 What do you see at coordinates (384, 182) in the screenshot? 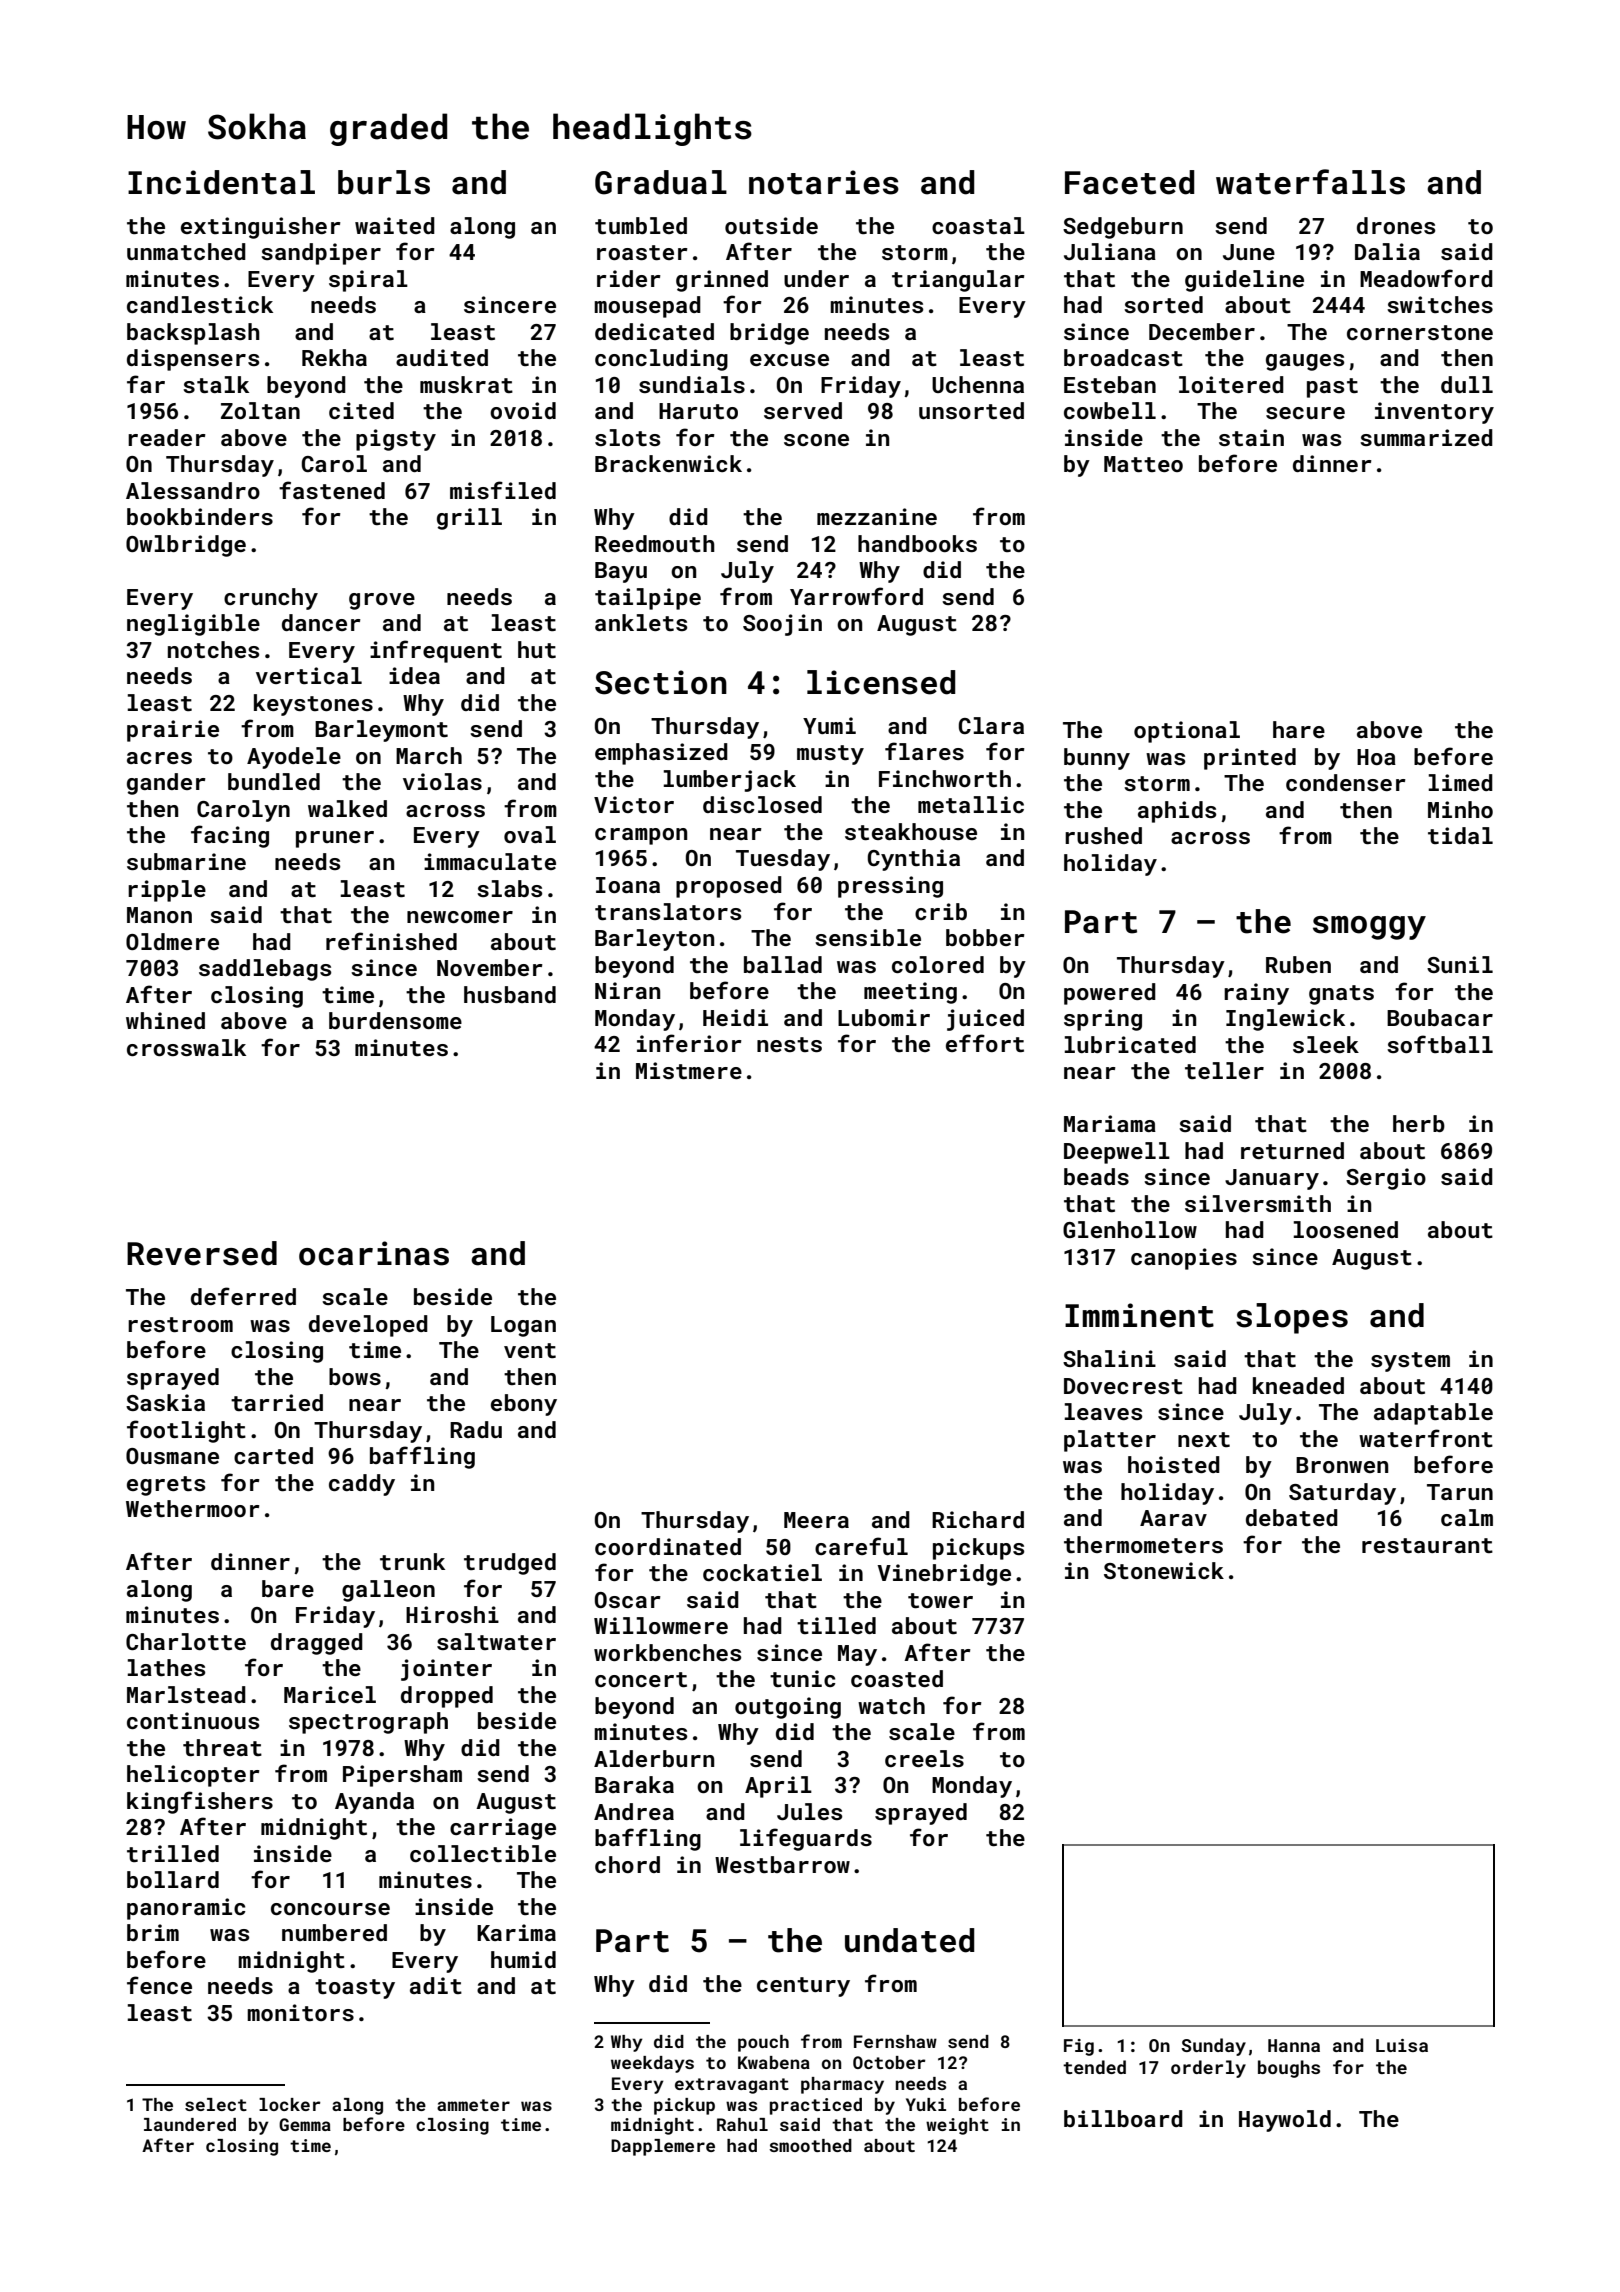
I see `burls` at bounding box center [384, 182].
